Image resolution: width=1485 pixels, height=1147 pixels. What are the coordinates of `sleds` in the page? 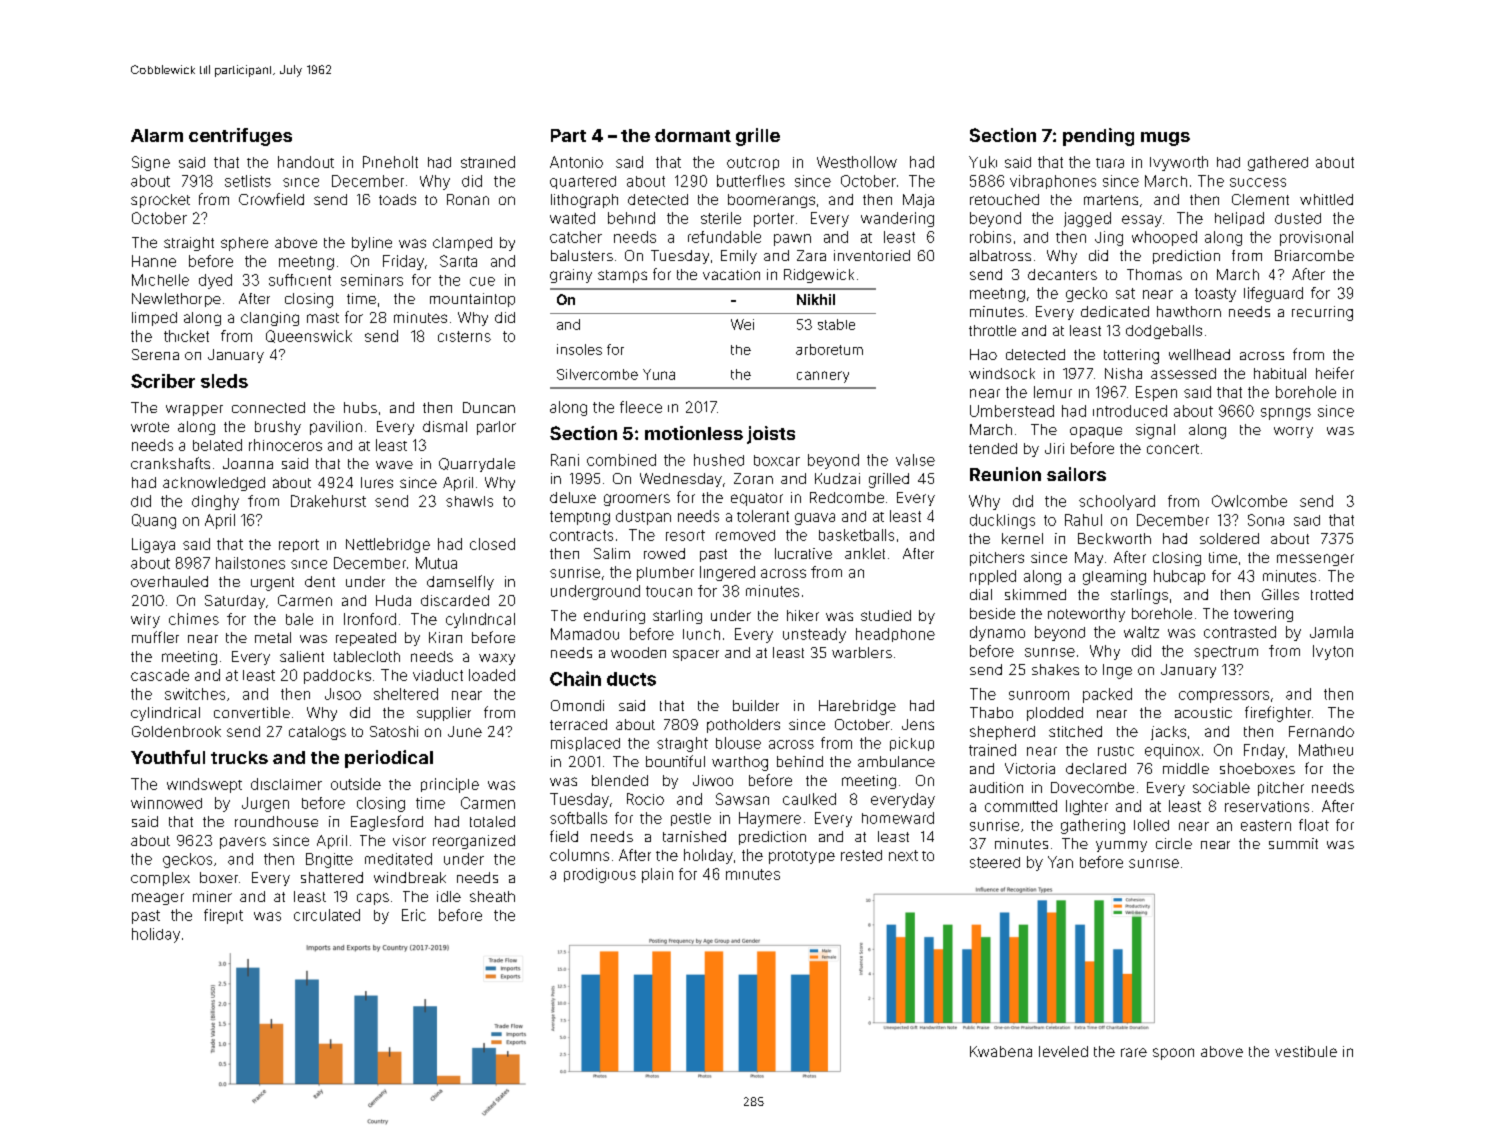 It's located at (224, 381).
